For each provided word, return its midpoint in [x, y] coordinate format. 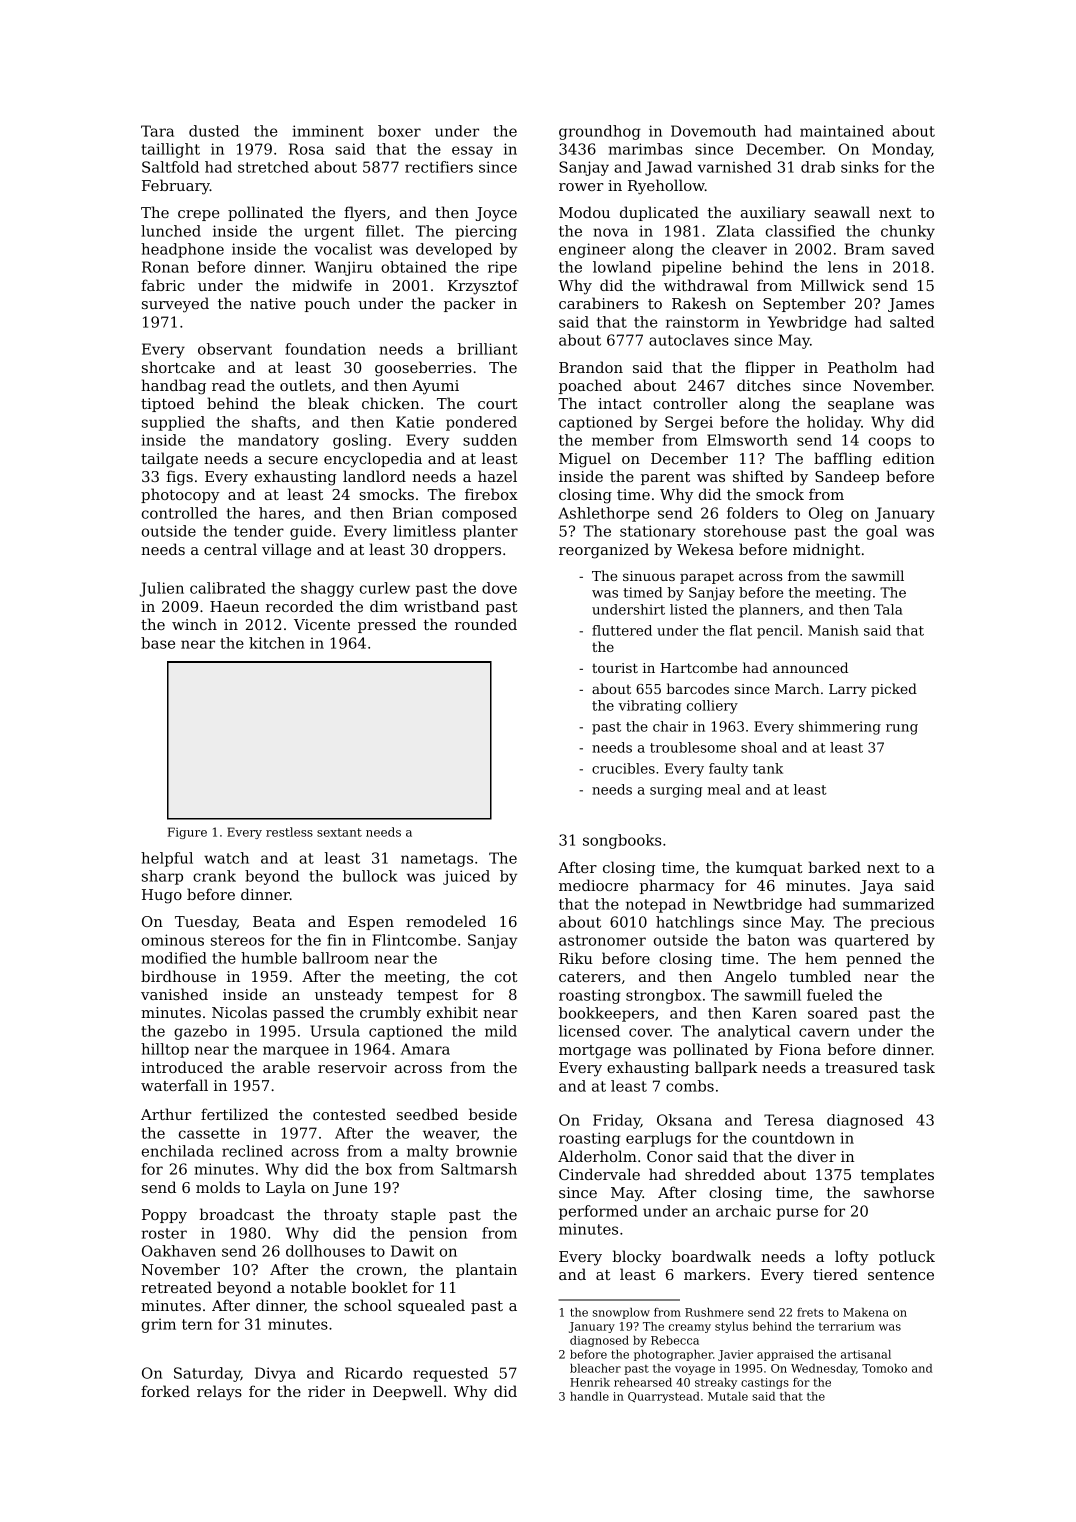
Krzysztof [483, 287]
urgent [329, 233]
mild [501, 1031]
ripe [502, 268]
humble [269, 958]
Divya [275, 1374]
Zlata [735, 231]
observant [235, 349]
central [230, 549]
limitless [424, 531]
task [919, 1067]
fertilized [235, 1114]
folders [752, 513]
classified [800, 231]
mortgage [595, 1052]
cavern [824, 1032]
